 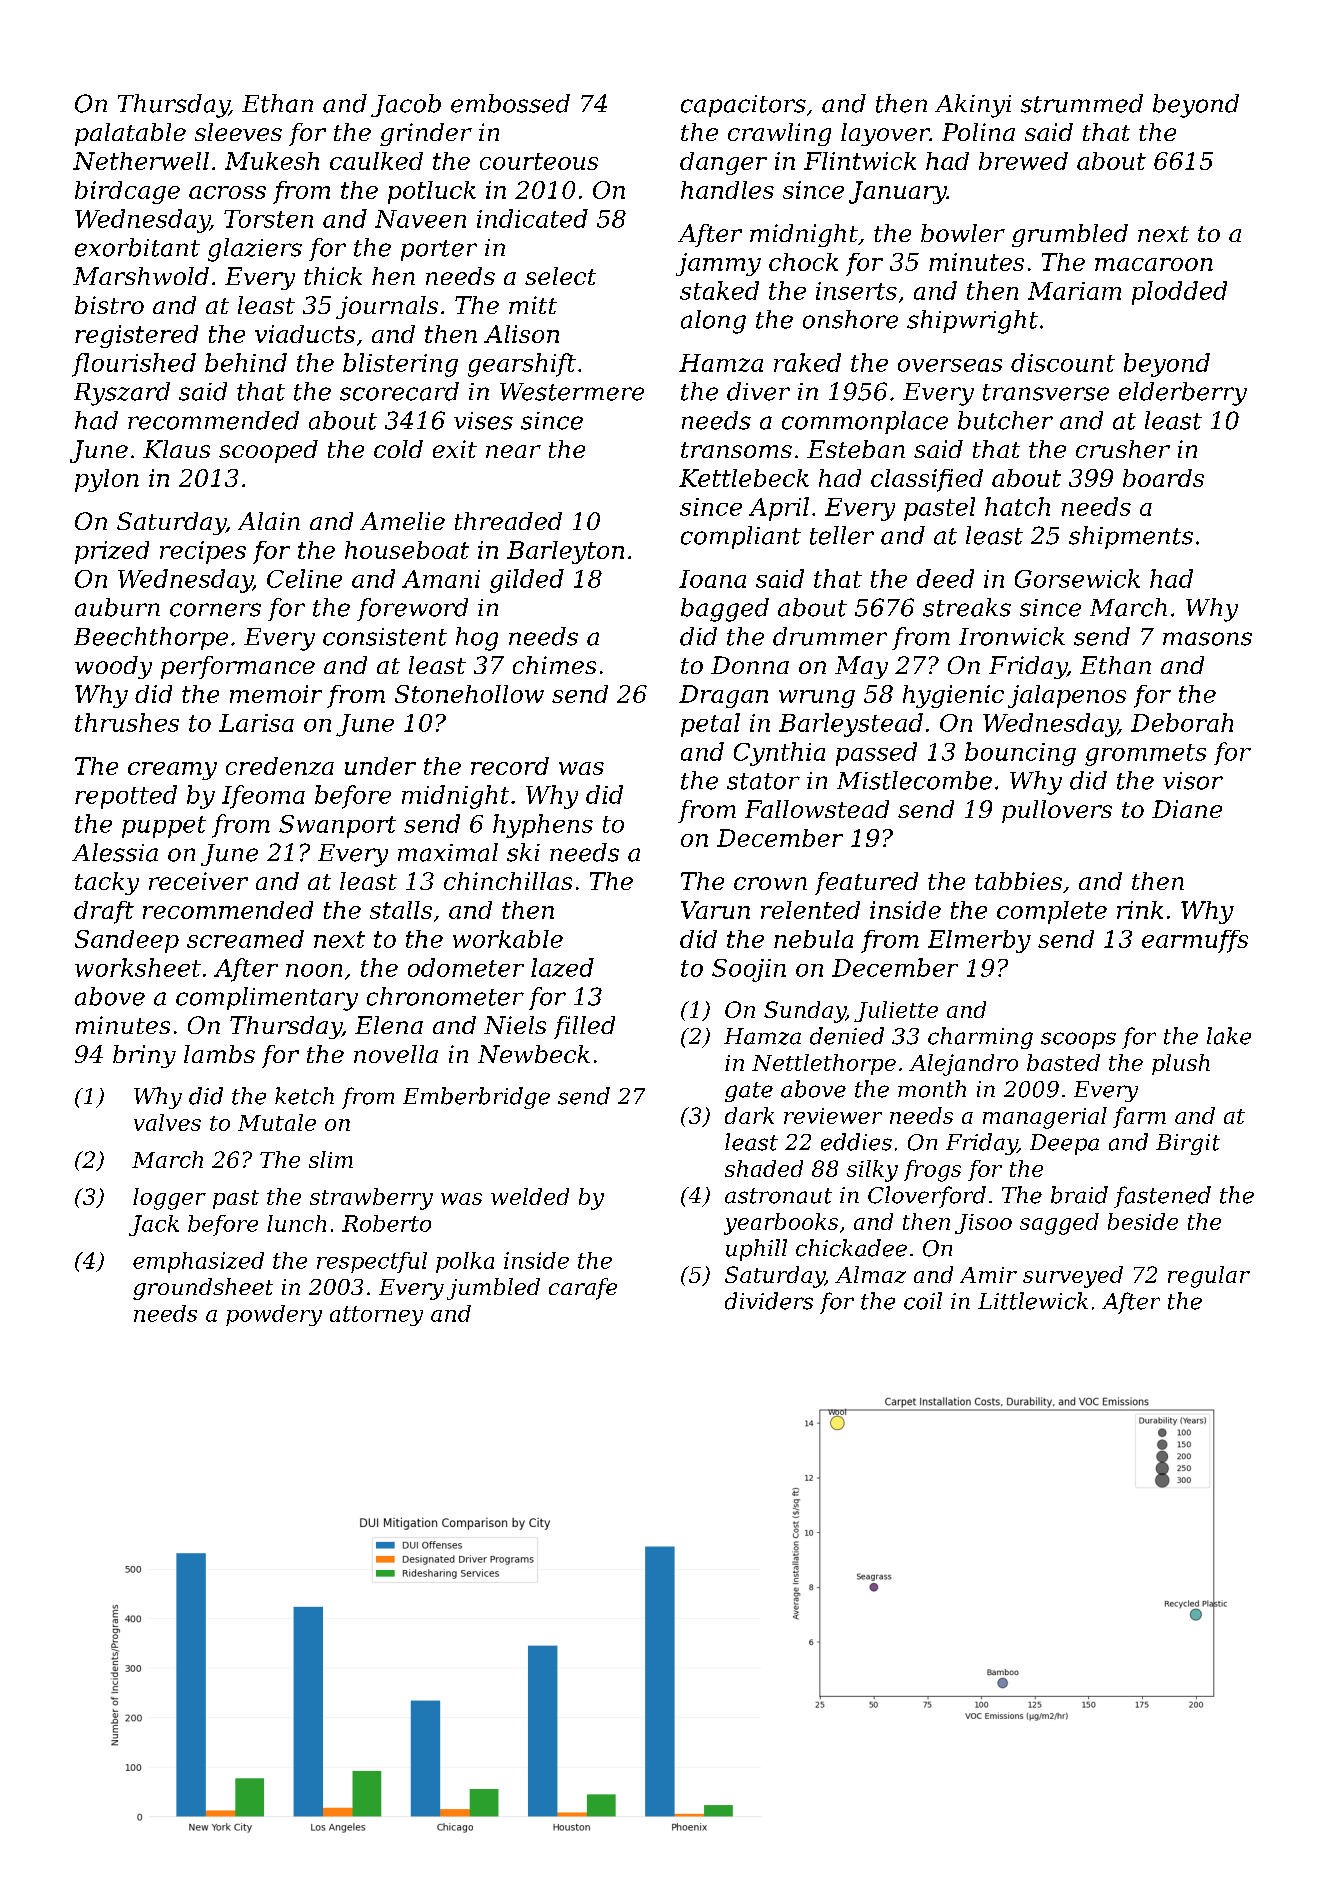 I want to click on powdery, so click(x=274, y=1315).
